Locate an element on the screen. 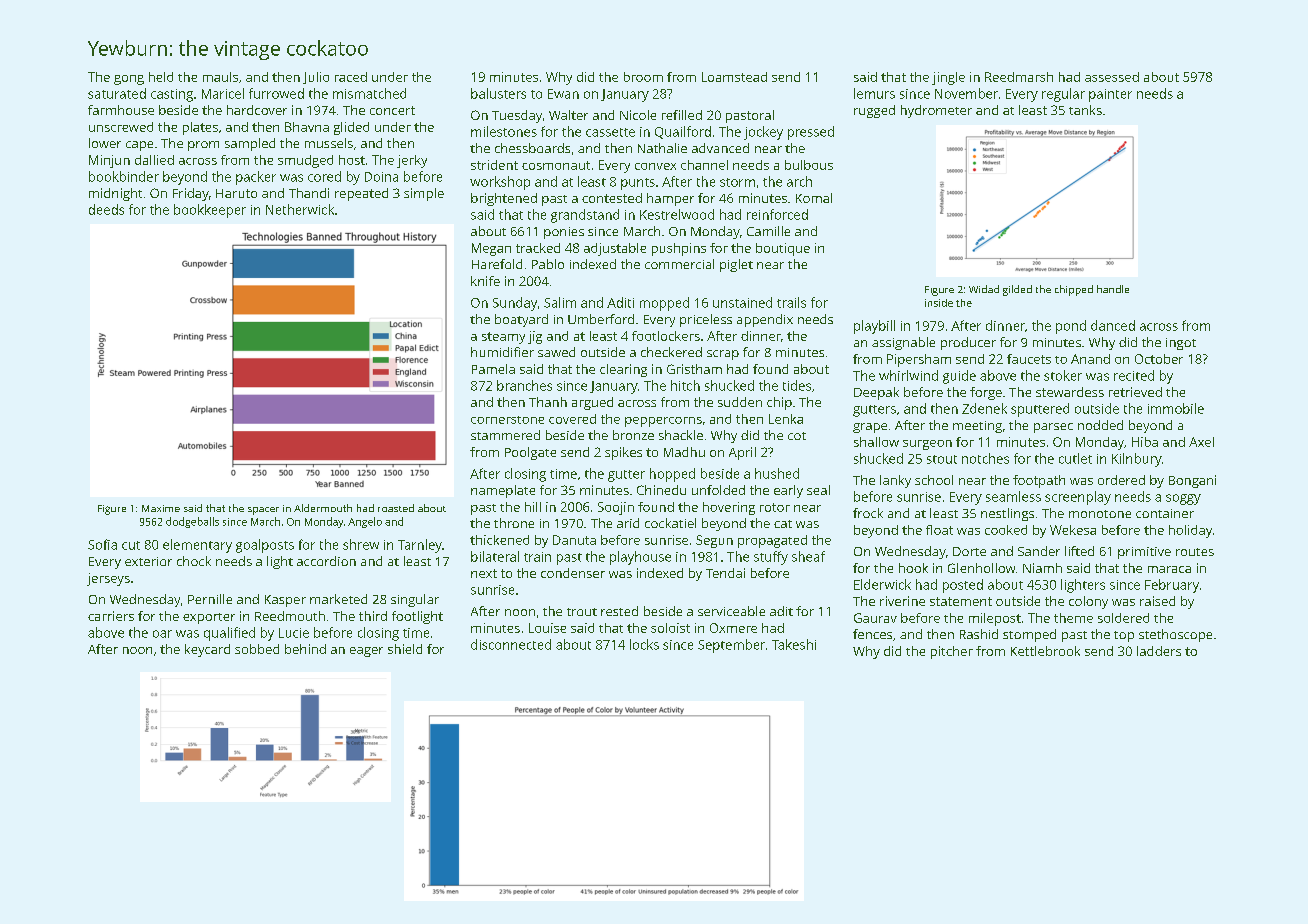 The width and height of the screenshot is (1308, 924). tracked is located at coordinates (538, 248).
